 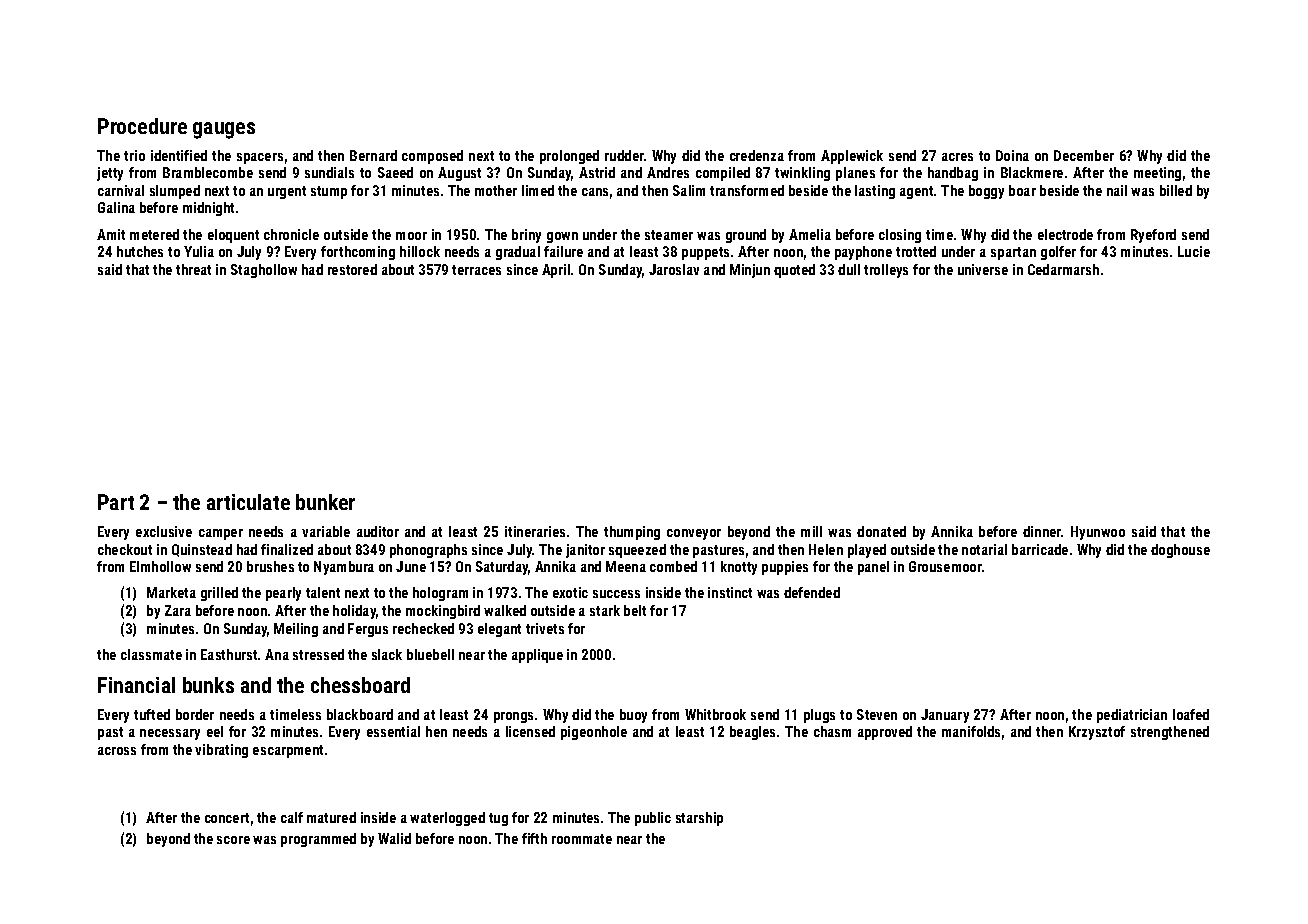 What do you see at coordinates (354, 612) in the page?
I see `holiday` at bounding box center [354, 612].
